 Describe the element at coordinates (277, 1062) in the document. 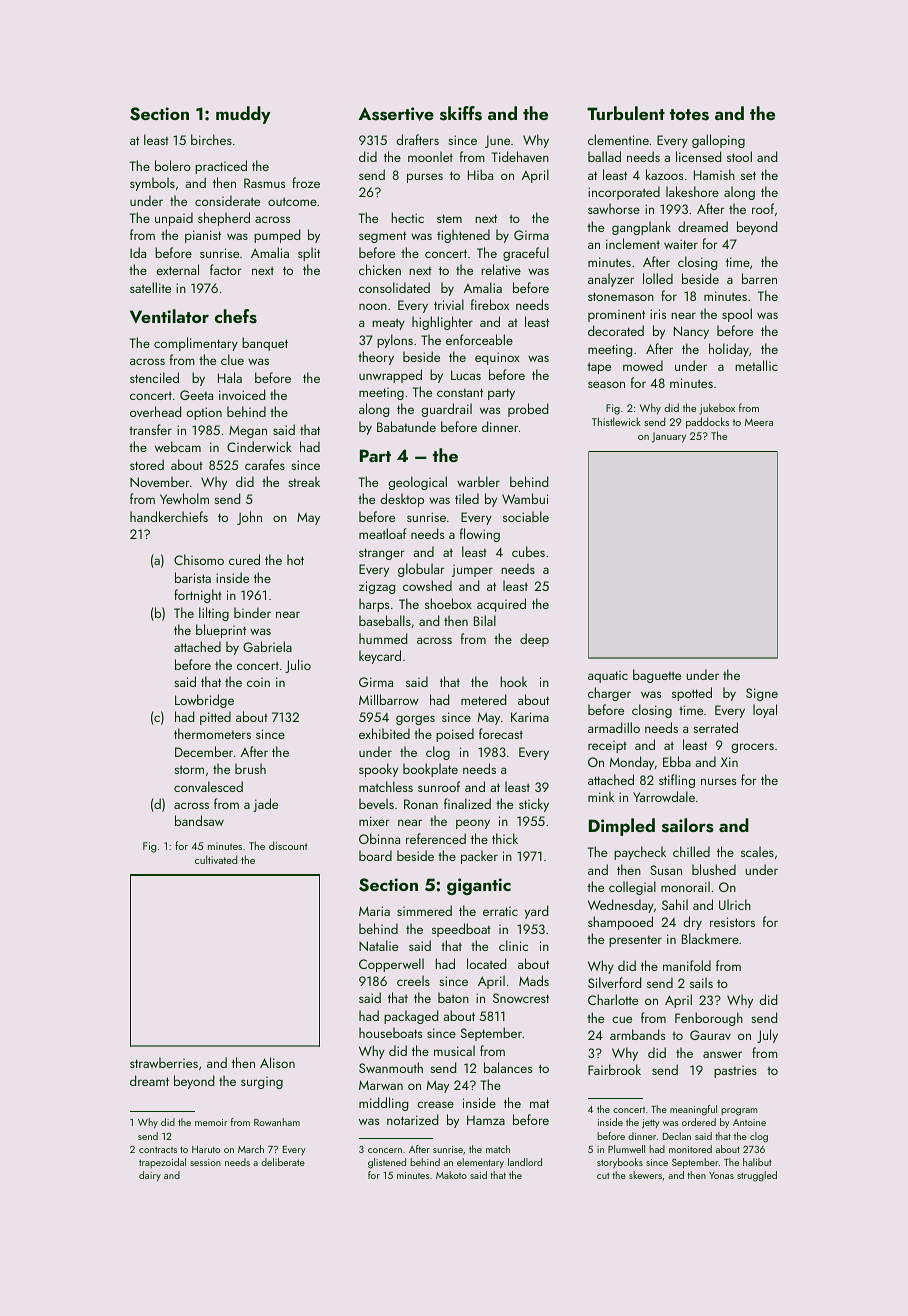

I see `Alison` at that location.
